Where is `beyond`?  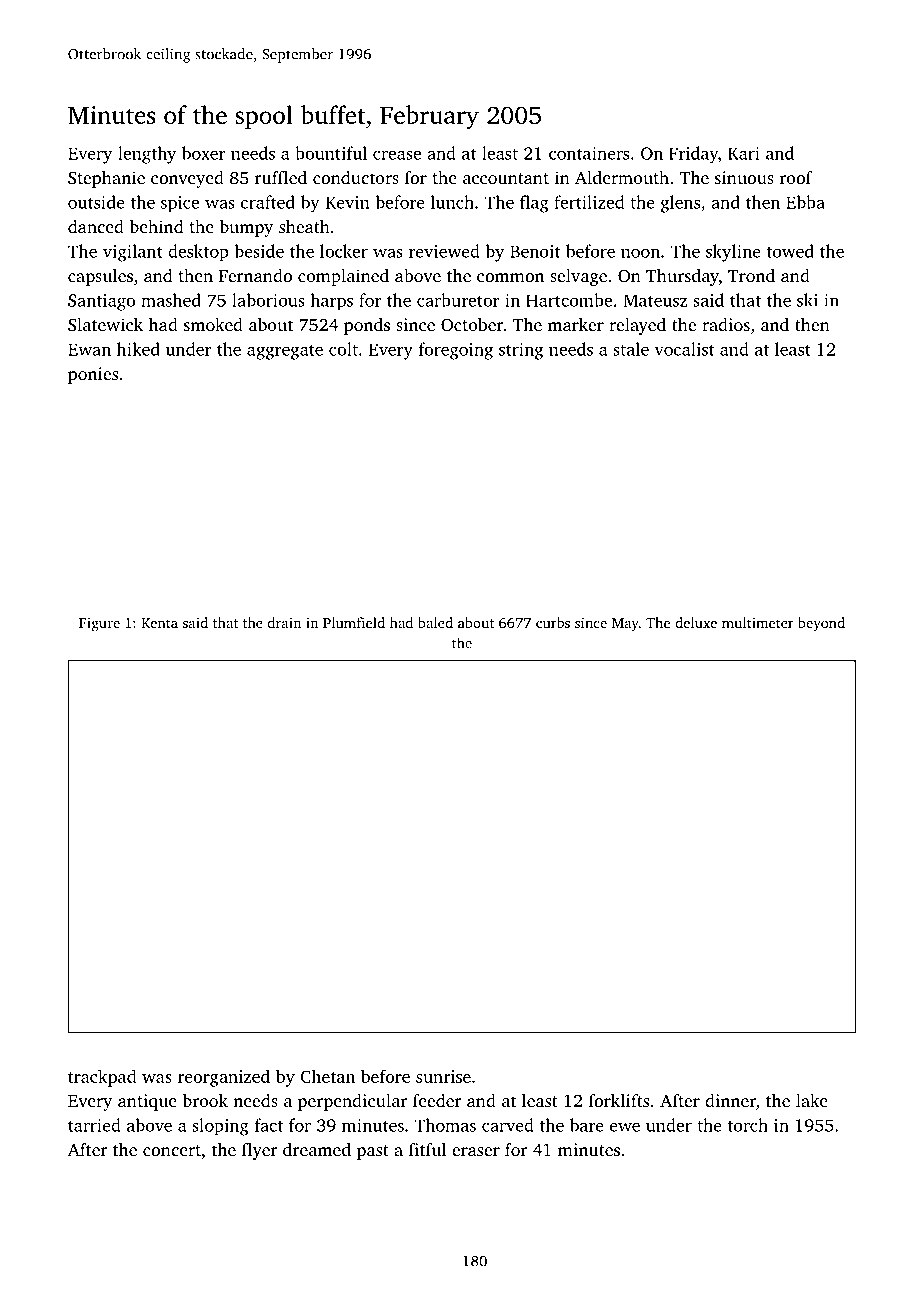 beyond is located at coordinates (821, 624).
